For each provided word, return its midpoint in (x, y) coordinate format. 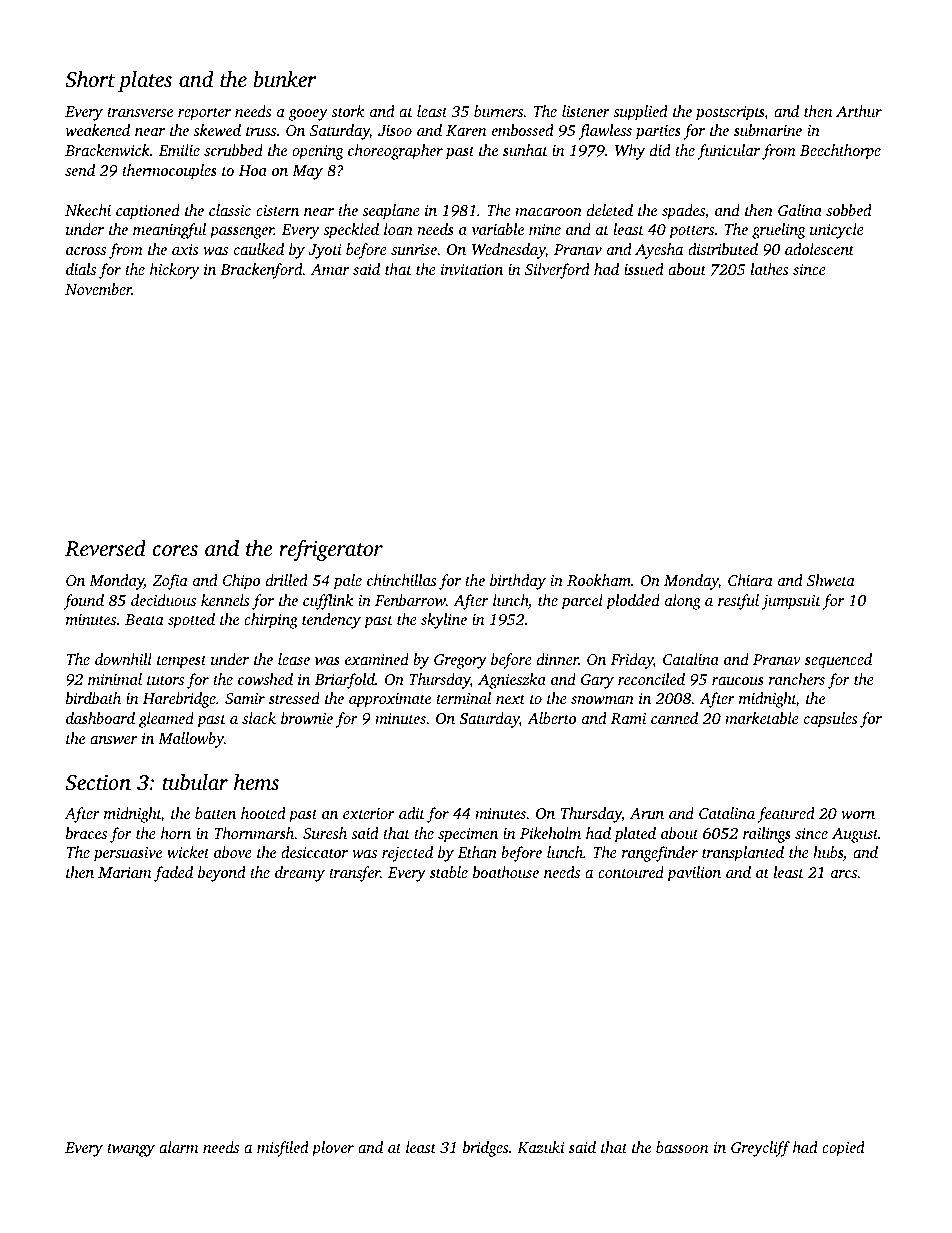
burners (498, 111)
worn (858, 815)
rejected (407, 854)
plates (145, 81)
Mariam (124, 872)
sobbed (849, 210)
